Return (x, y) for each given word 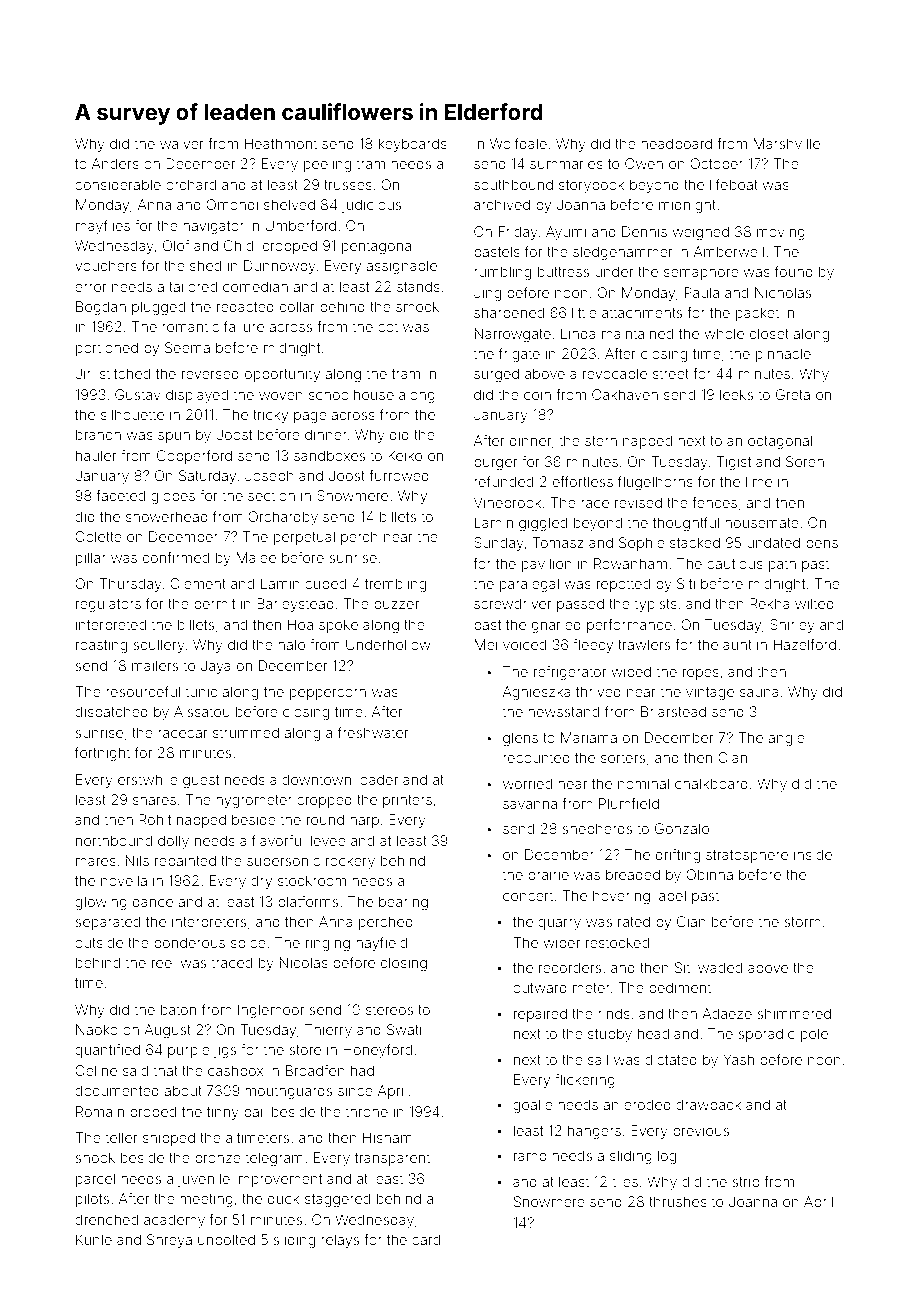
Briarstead (673, 711)
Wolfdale (518, 143)
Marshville (787, 143)
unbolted (226, 1239)
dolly (173, 842)
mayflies (103, 227)
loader (377, 779)
